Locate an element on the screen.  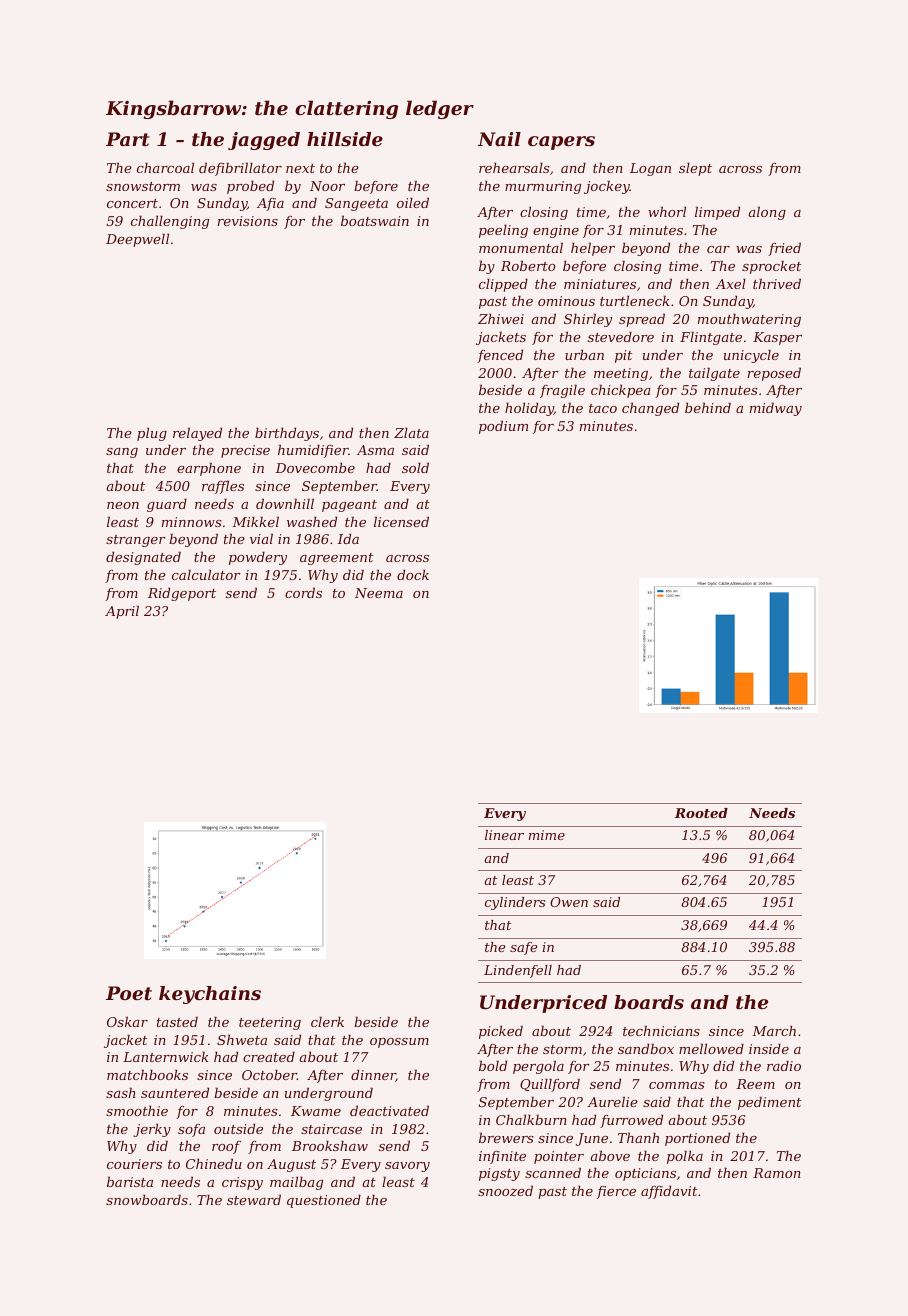
Deepwell is located at coordinates (137, 240).
